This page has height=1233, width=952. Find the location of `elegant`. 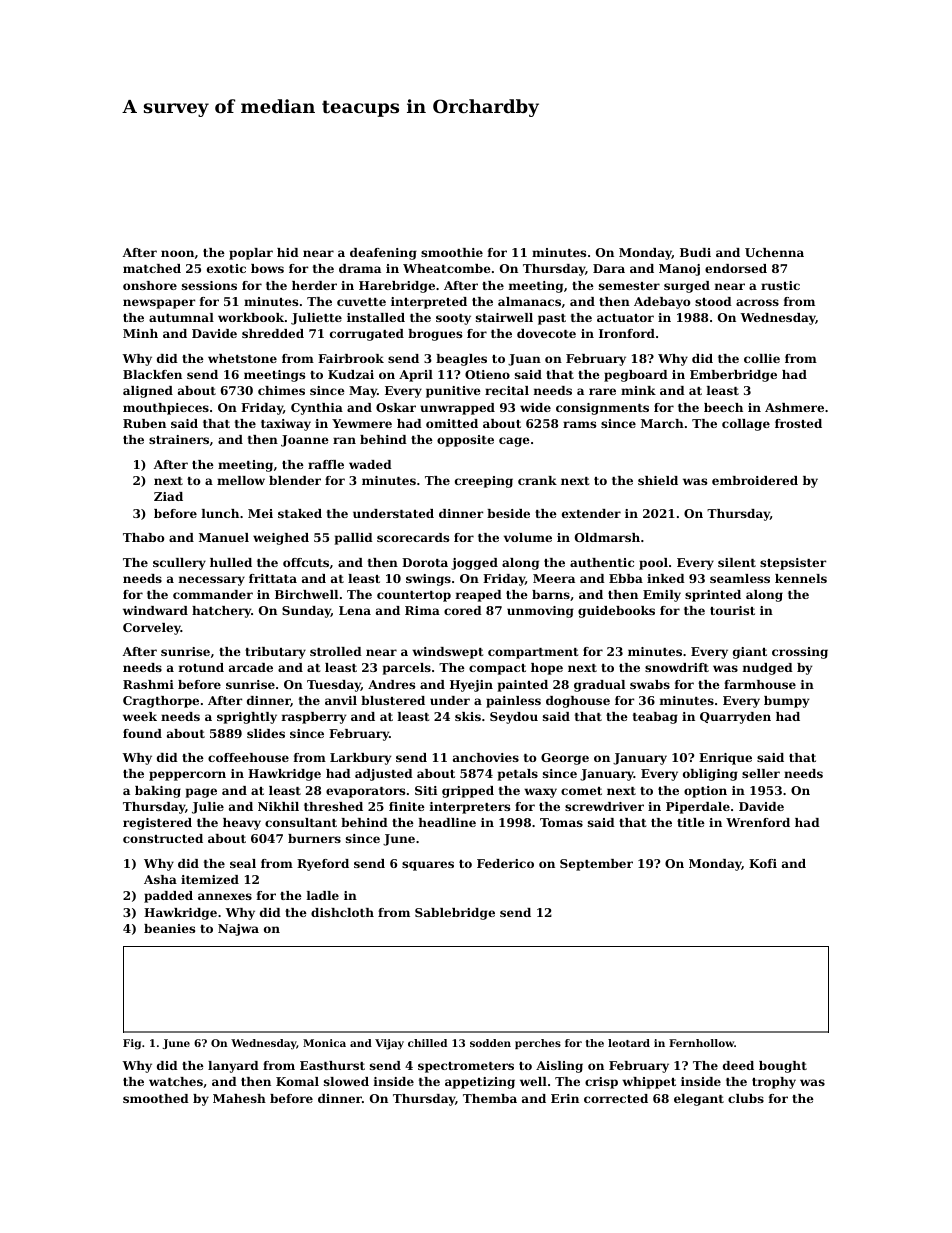

elegant is located at coordinates (699, 1100).
